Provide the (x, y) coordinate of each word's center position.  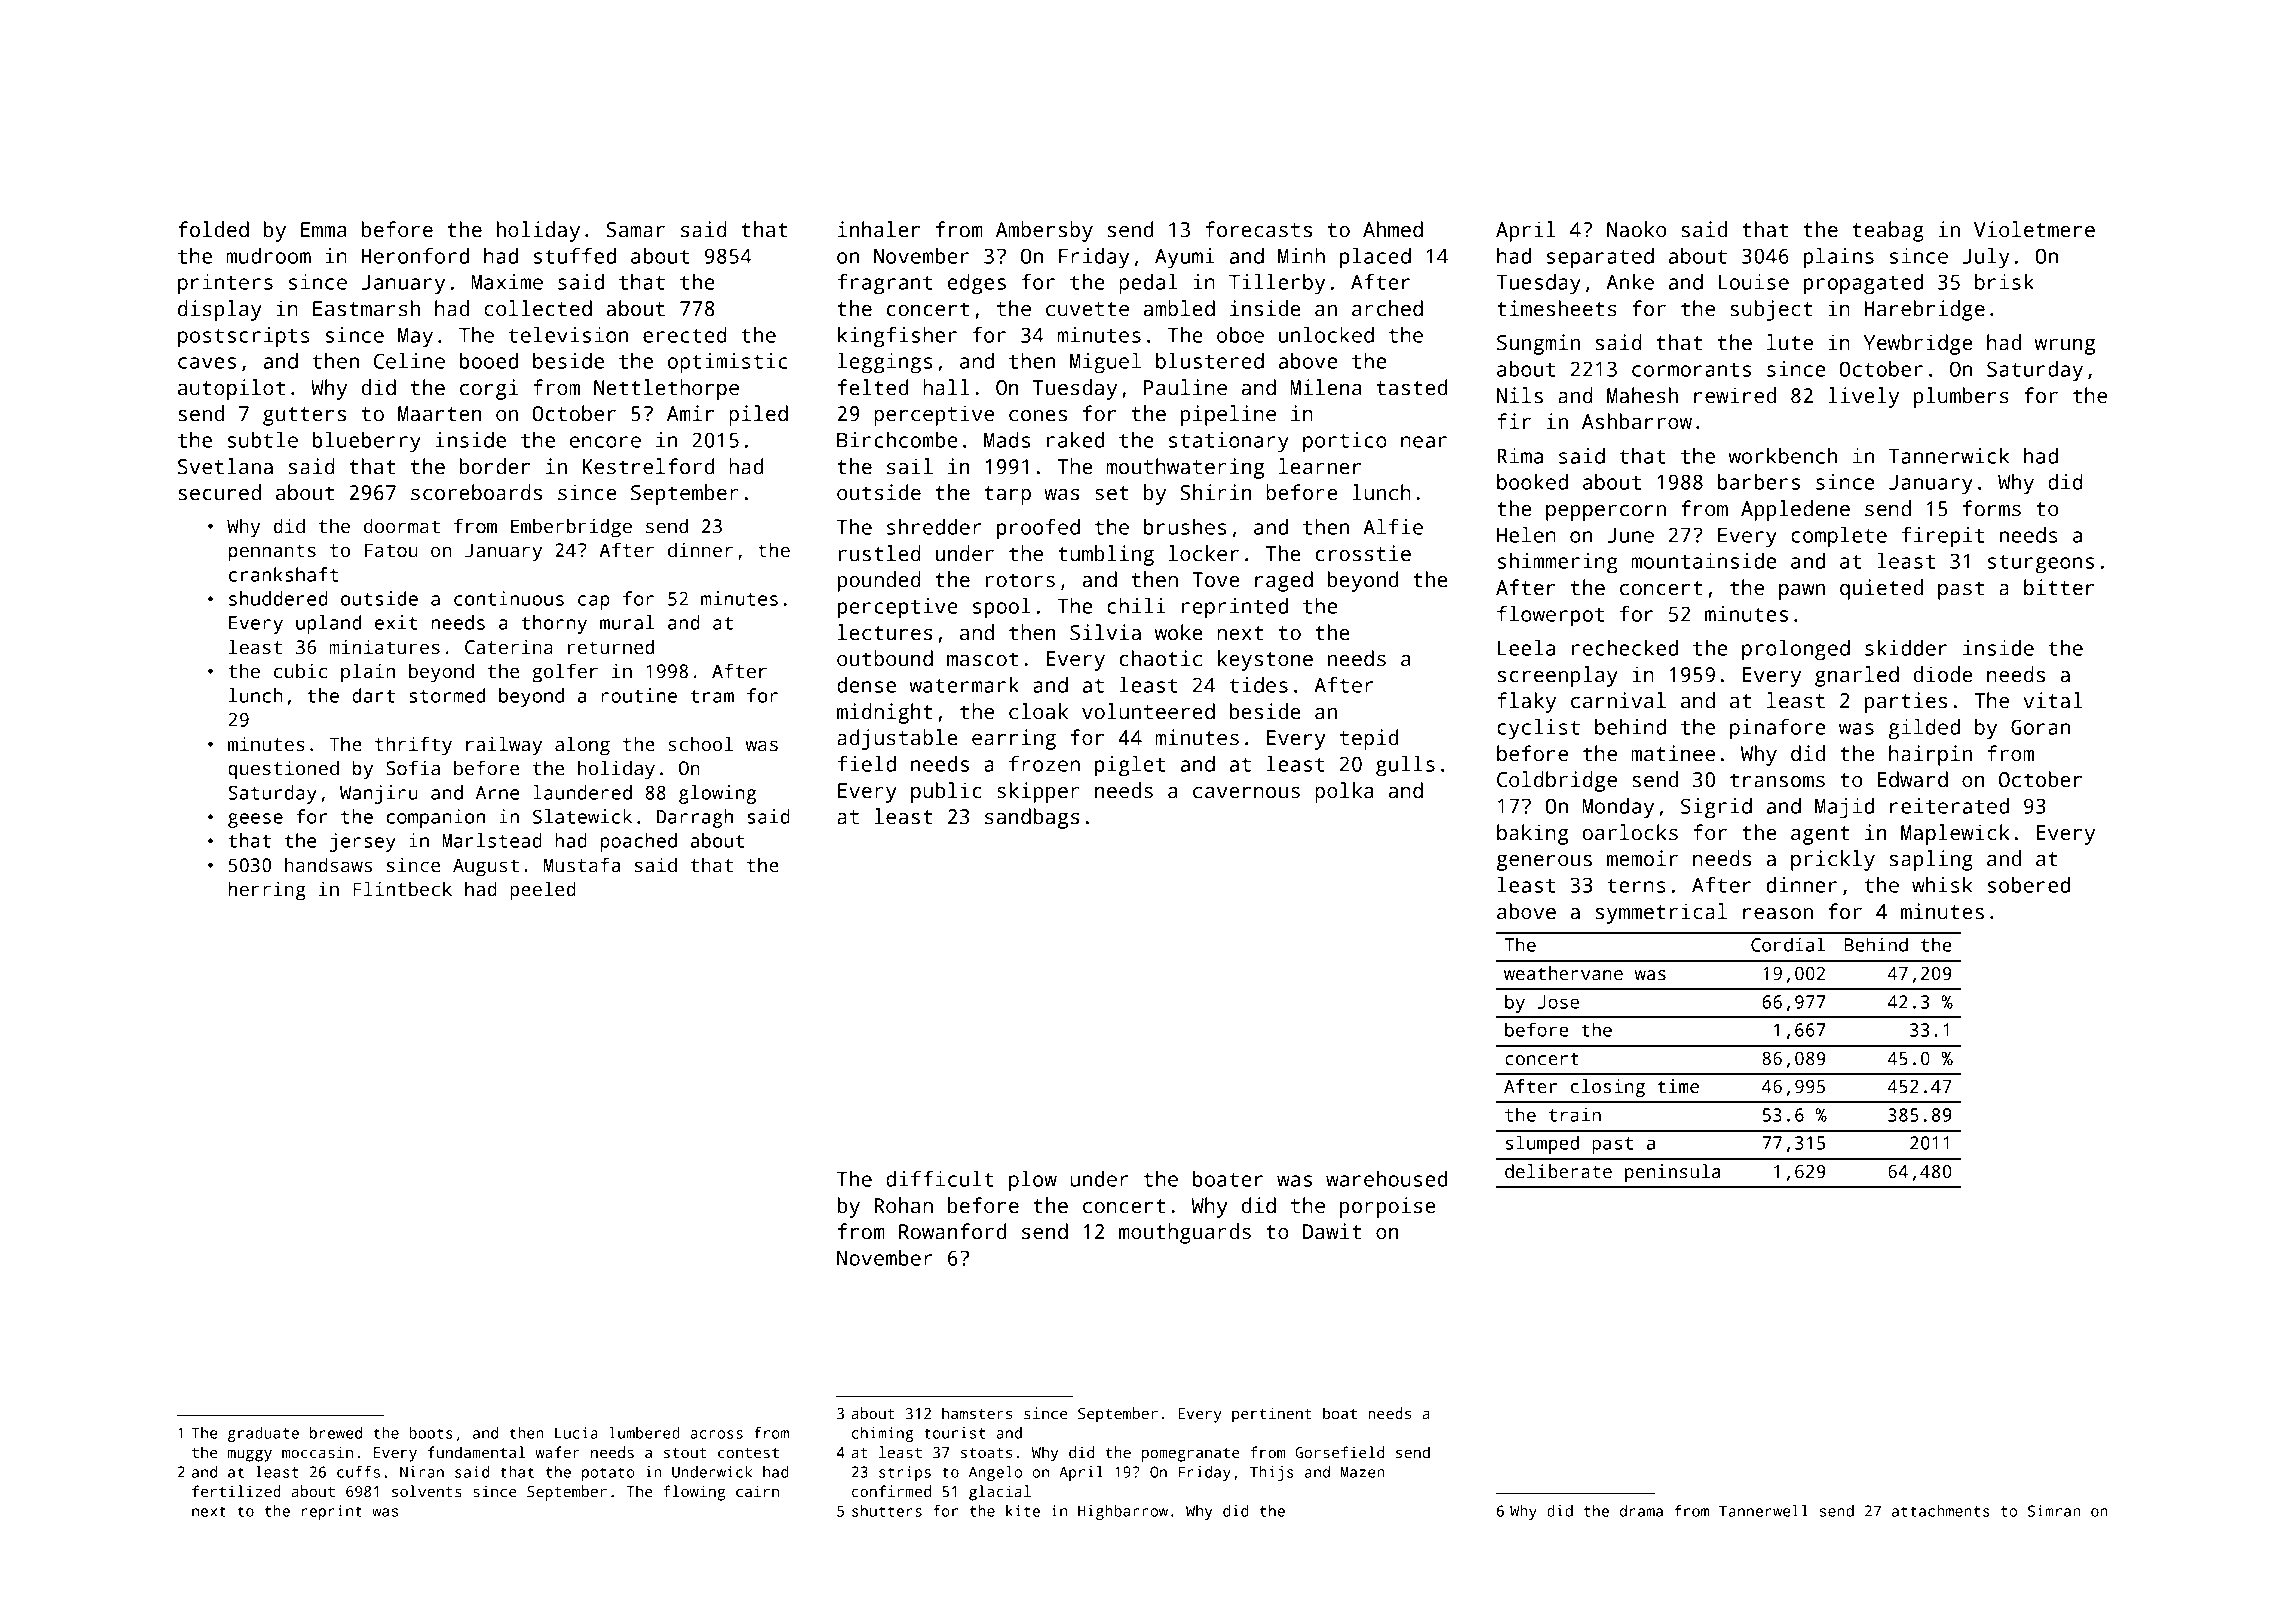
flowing (694, 1493)
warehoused (1386, 1179)
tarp (1007, 495)
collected (538, 308)
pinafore (1778, 729)
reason (1778, 914)
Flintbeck (402, 889)
